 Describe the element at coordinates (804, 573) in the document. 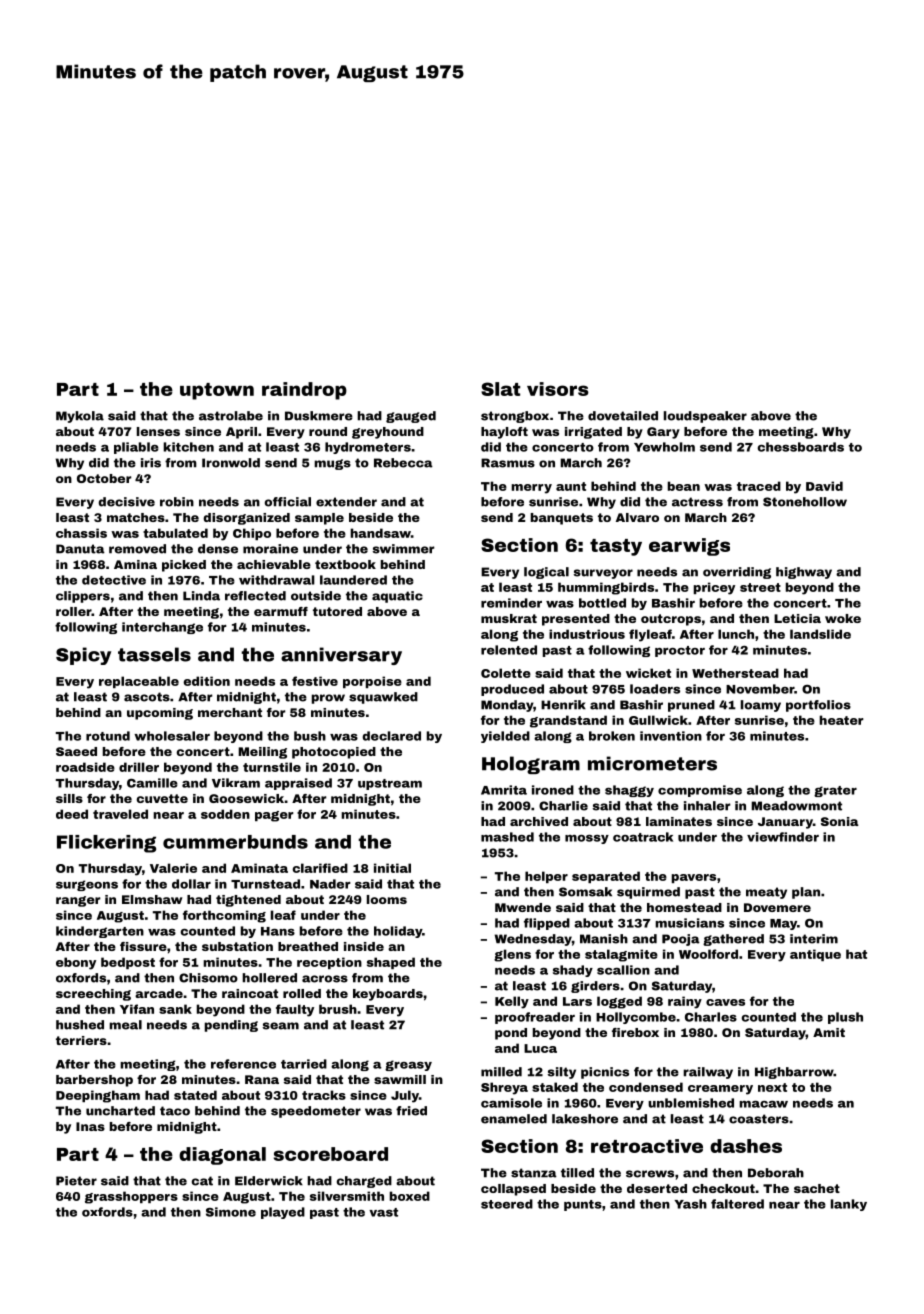

I see `highway` at that location.
